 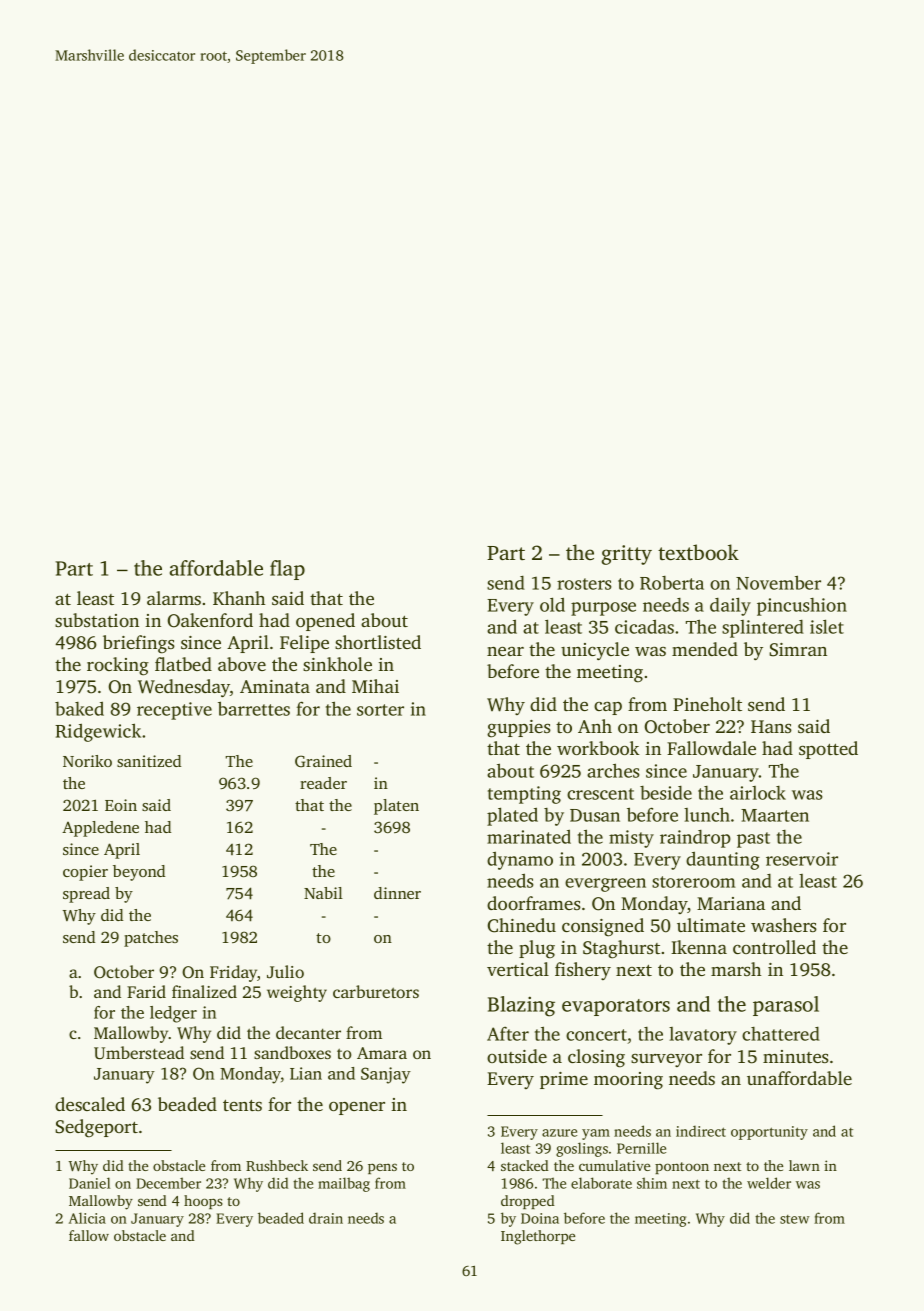 I want to click on flap, so click(x=287, y=570).
